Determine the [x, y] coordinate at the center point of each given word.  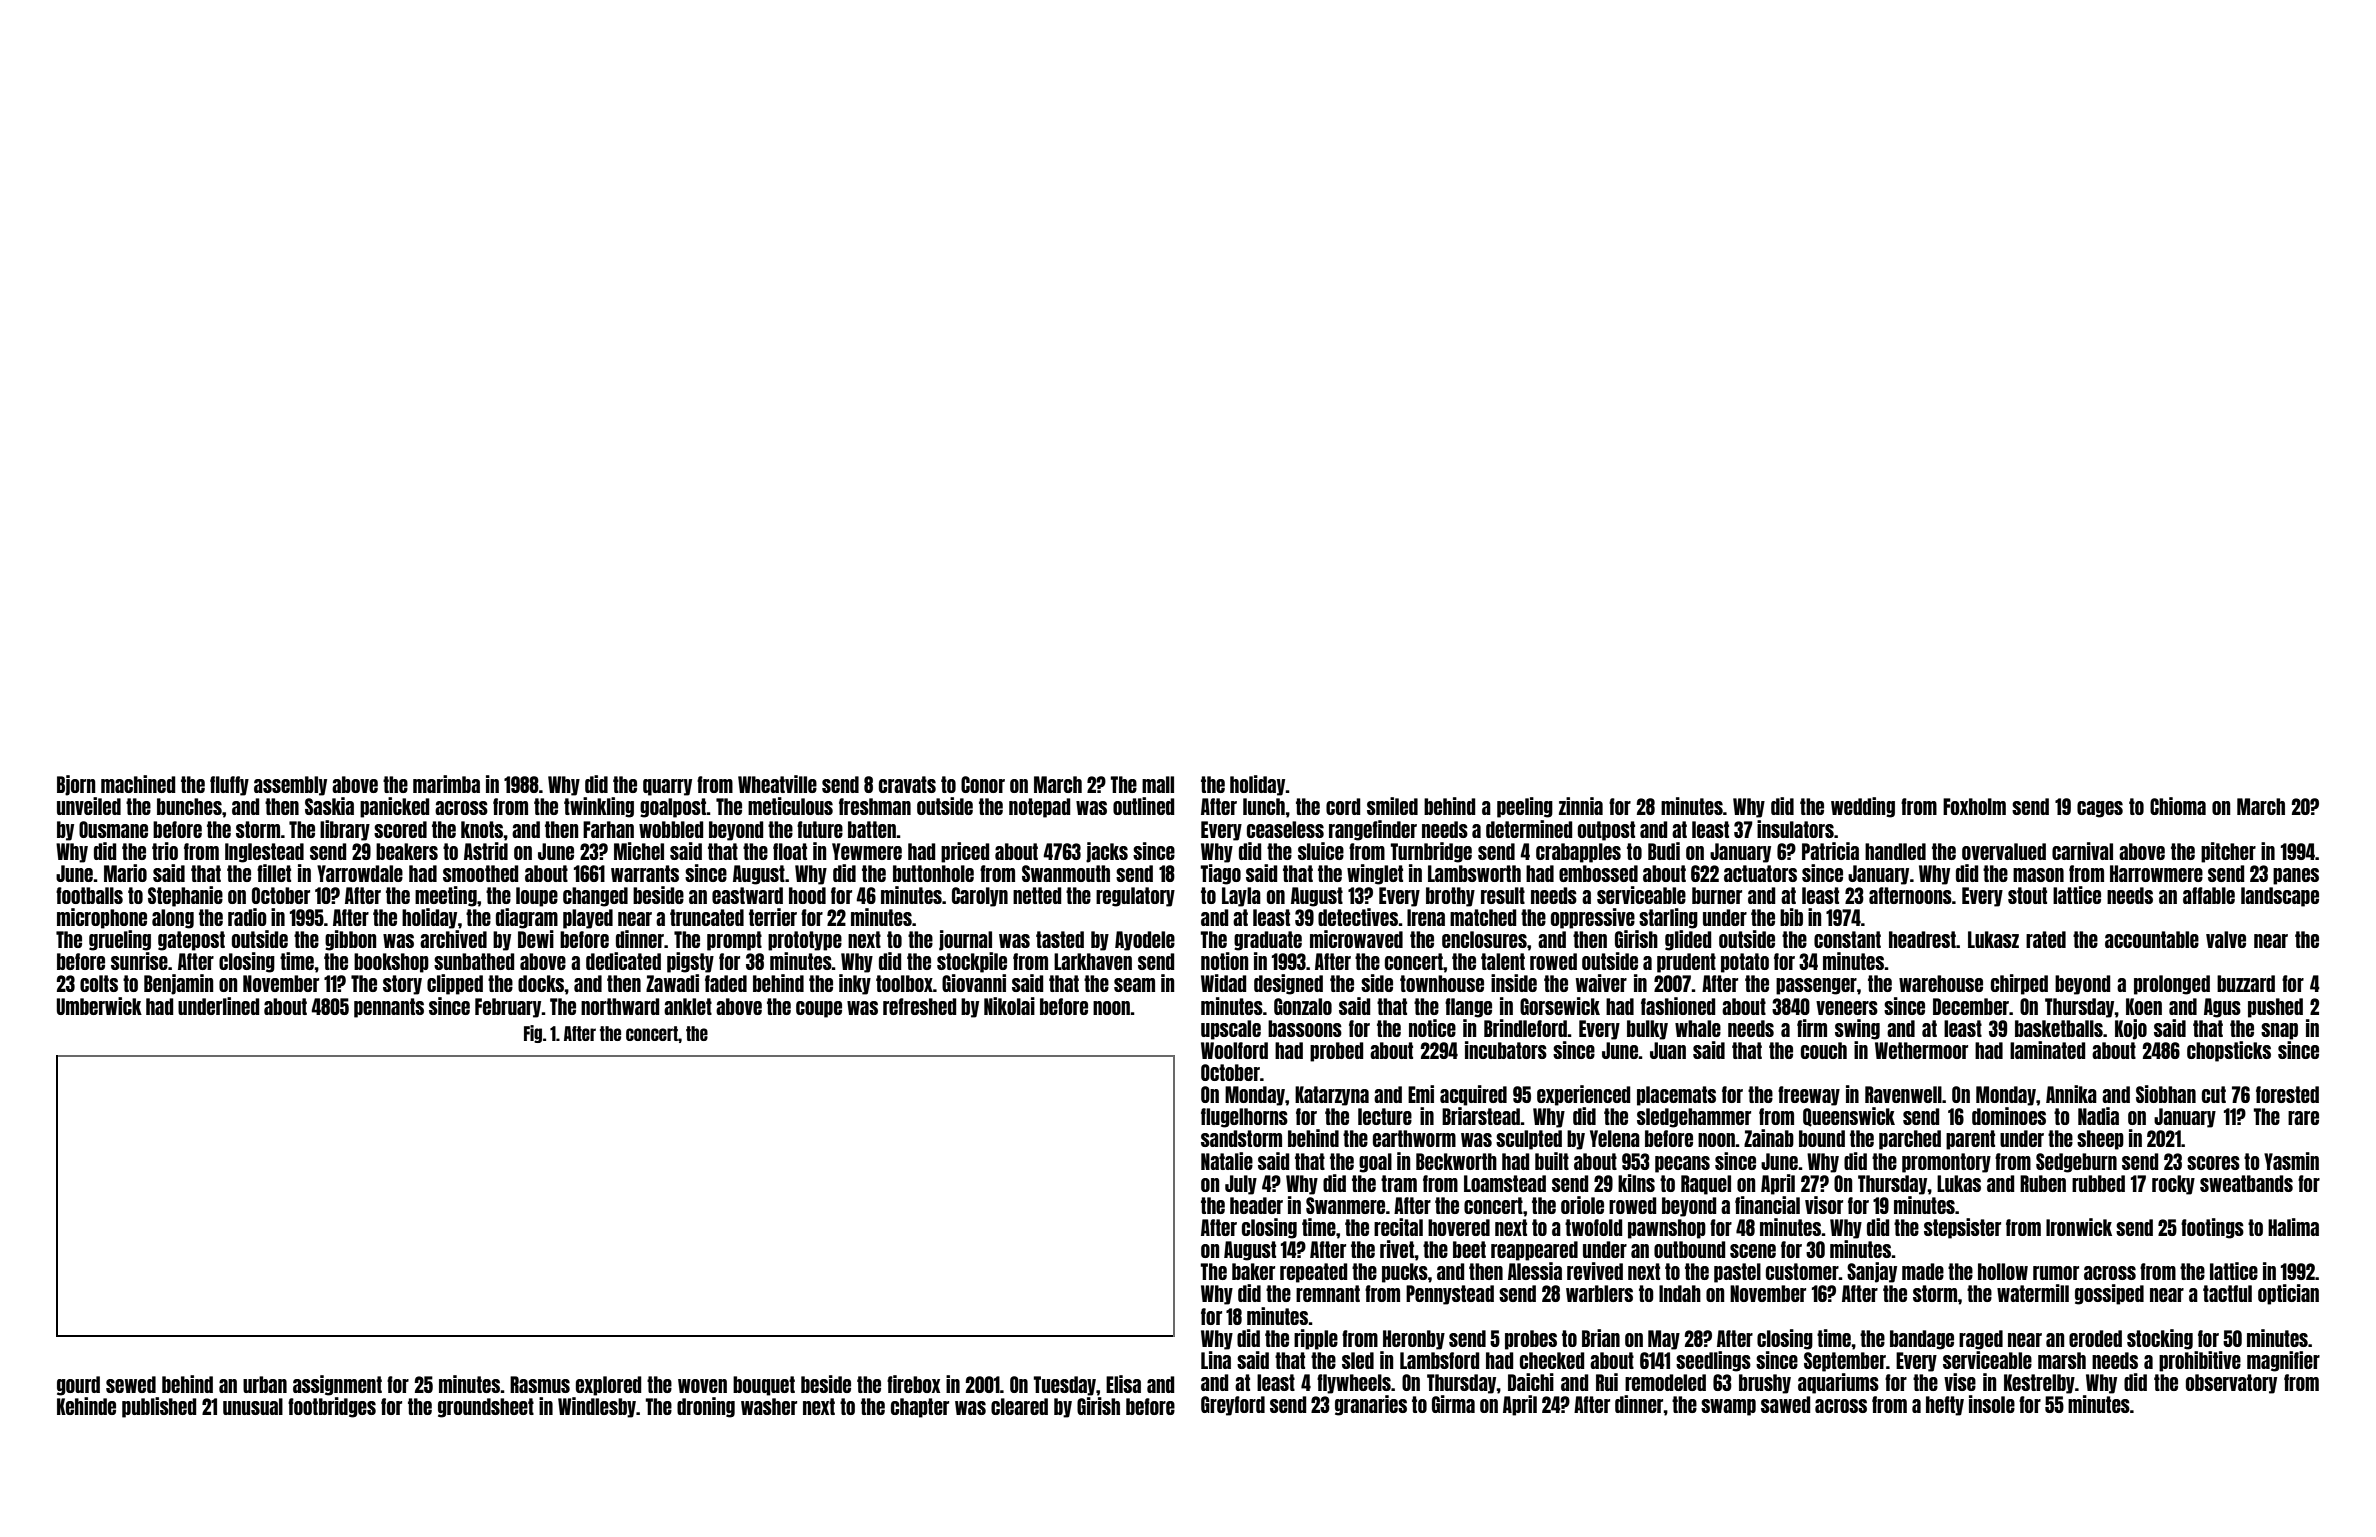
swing [1857, 1029]
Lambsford [1439, 1360]
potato [1745, 963]
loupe [537, 897]
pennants [389, 1008]
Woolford [1234, 1050]
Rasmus [540, 1384]
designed [1288, 984]
